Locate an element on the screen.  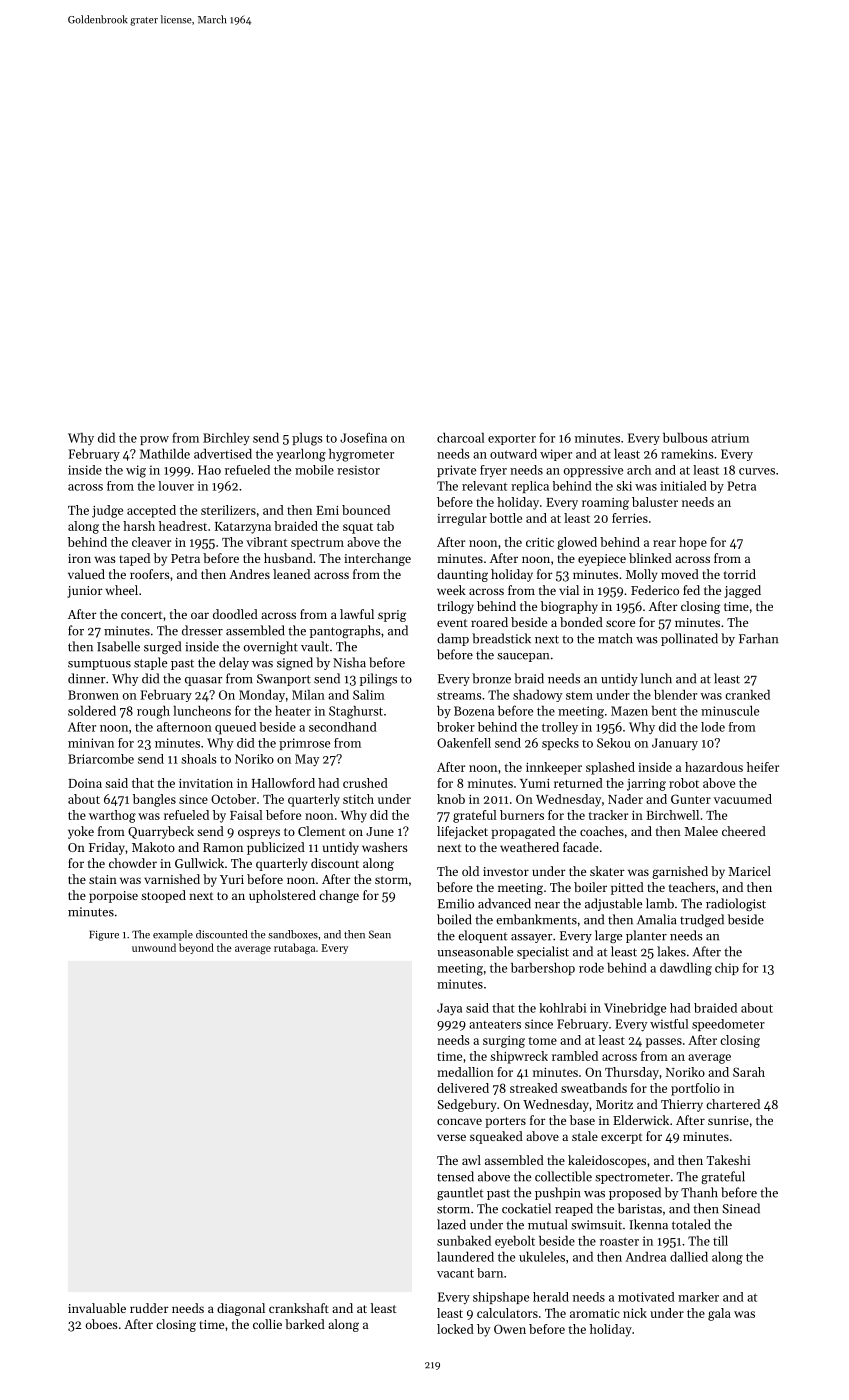
rutabaga is located at coordinates (294, 949).
